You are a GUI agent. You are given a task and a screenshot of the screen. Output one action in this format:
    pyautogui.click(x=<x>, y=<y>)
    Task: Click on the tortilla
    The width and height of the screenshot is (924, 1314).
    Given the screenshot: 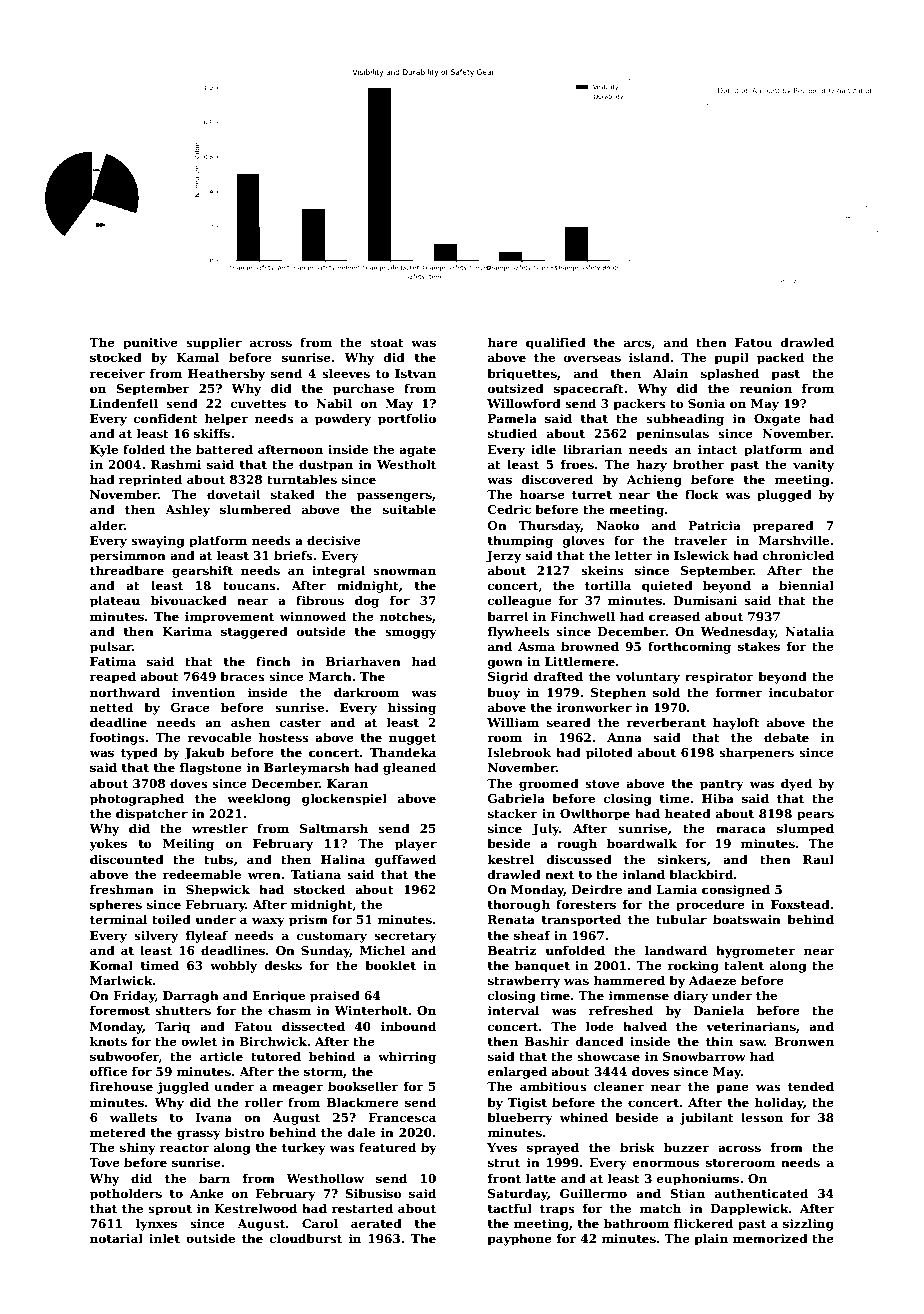 What is the action you would take?
    pyautogui.click(x=608, y=585)
